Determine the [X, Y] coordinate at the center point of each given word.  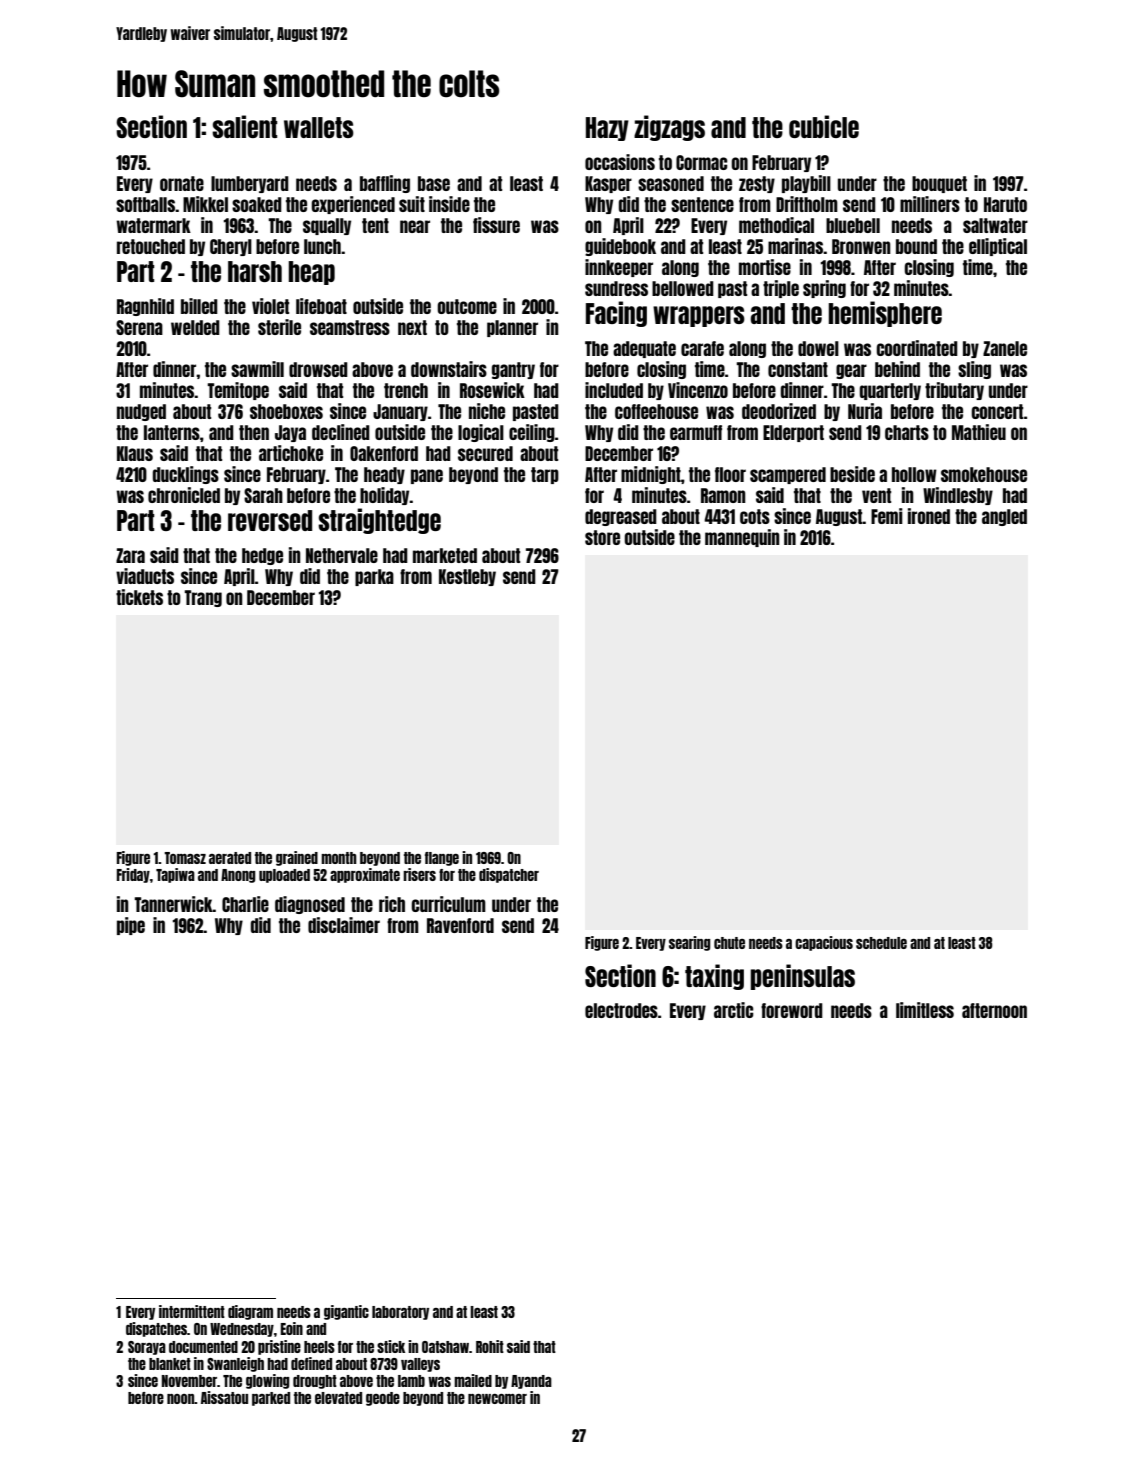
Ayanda [531, 1382]
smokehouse [984, 474]
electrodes [621, 1010]
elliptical [998, 247]
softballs [145, 204]
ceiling [532, 433]
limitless [925, 1010]
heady [384, 475]
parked [271, 1399]
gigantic [346, 1312]
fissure [496, 225]
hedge [262, 556]
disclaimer [344, 925]
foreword [792, 1010]
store [602, 537]
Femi [887, 516]
